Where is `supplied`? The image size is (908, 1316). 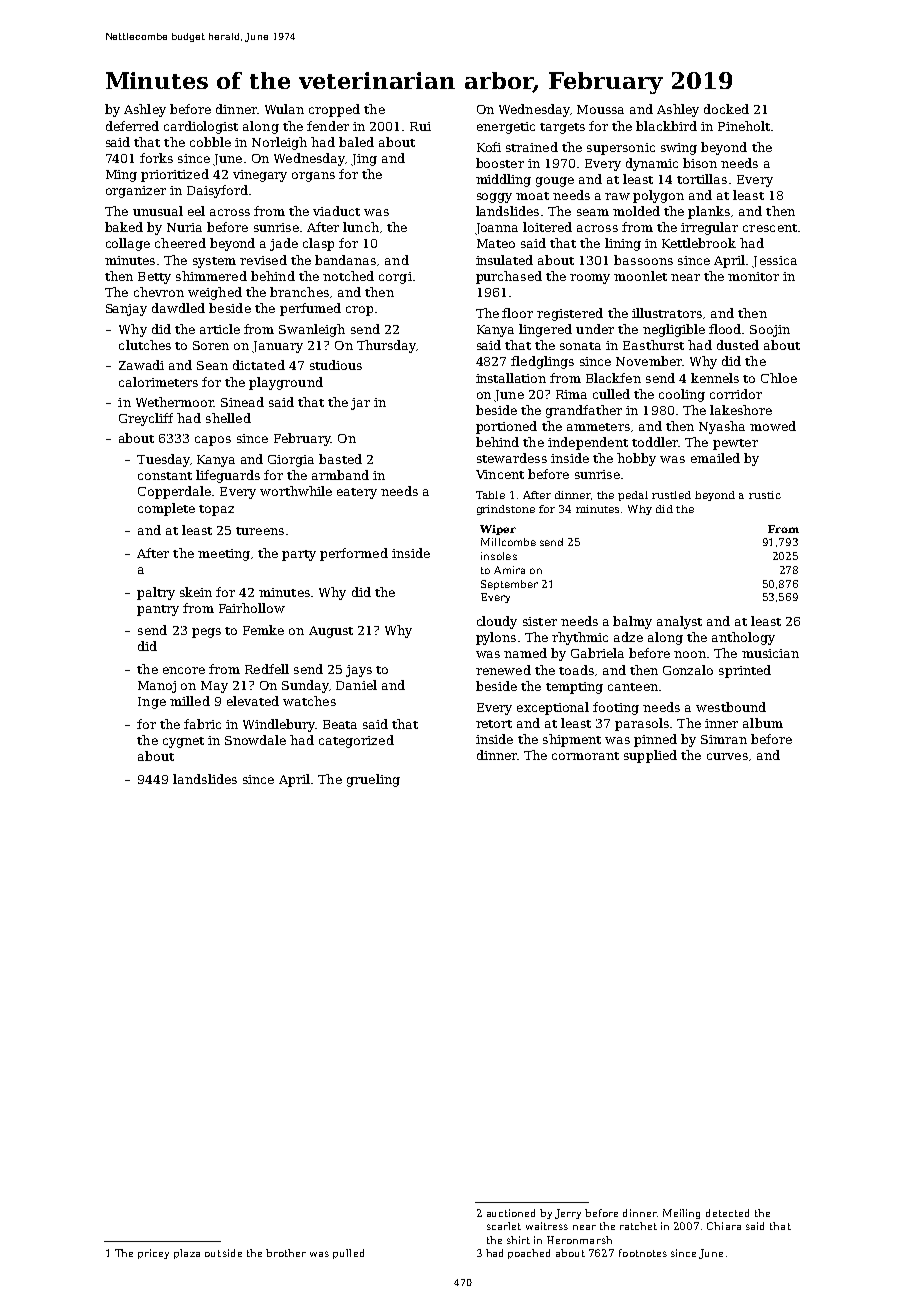 supplied is located at coordinates (650, 756).
